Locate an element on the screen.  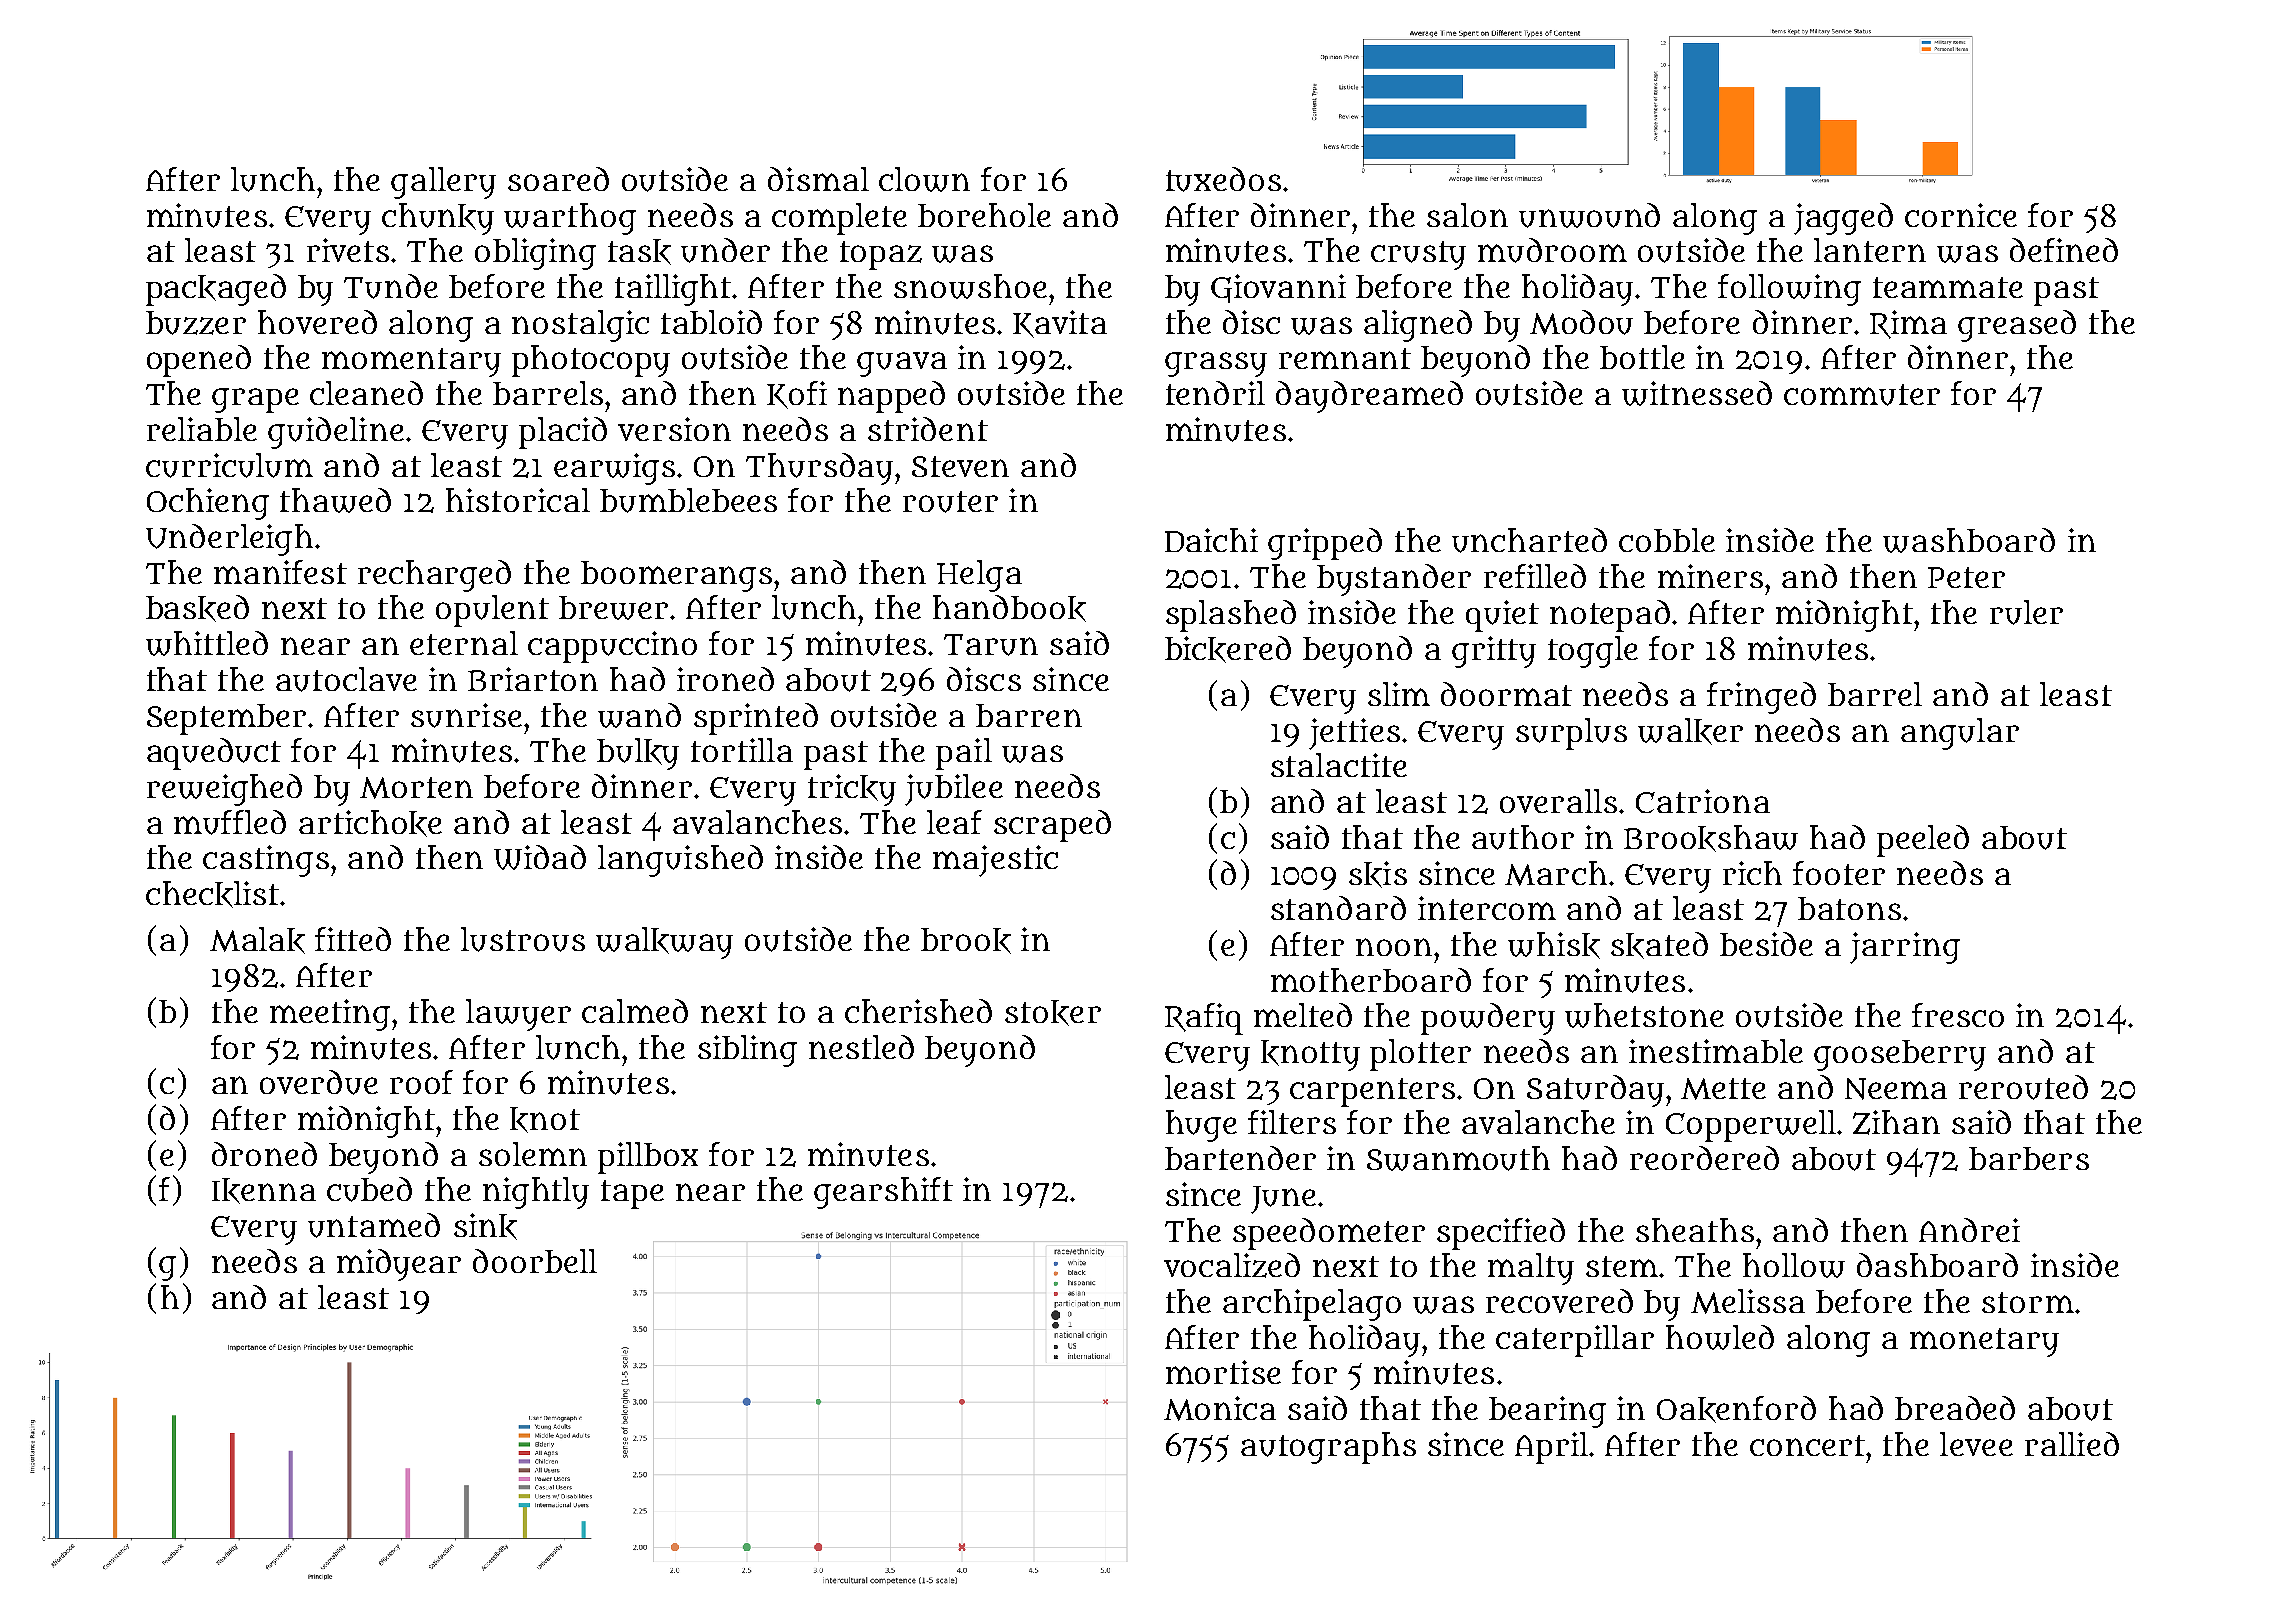
doorbell is located at coordinates (535, 1261).
